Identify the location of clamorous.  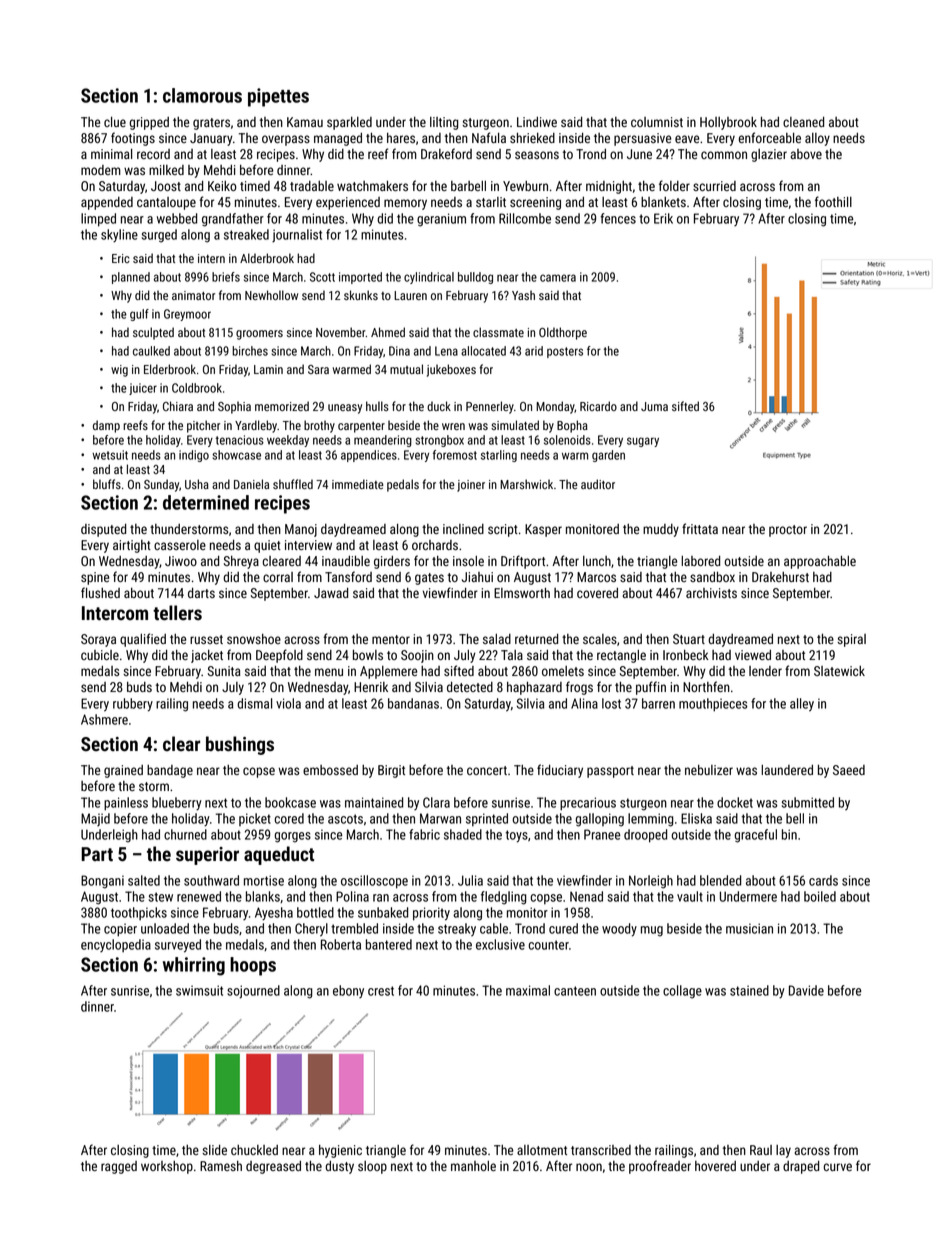
(202, 95).
